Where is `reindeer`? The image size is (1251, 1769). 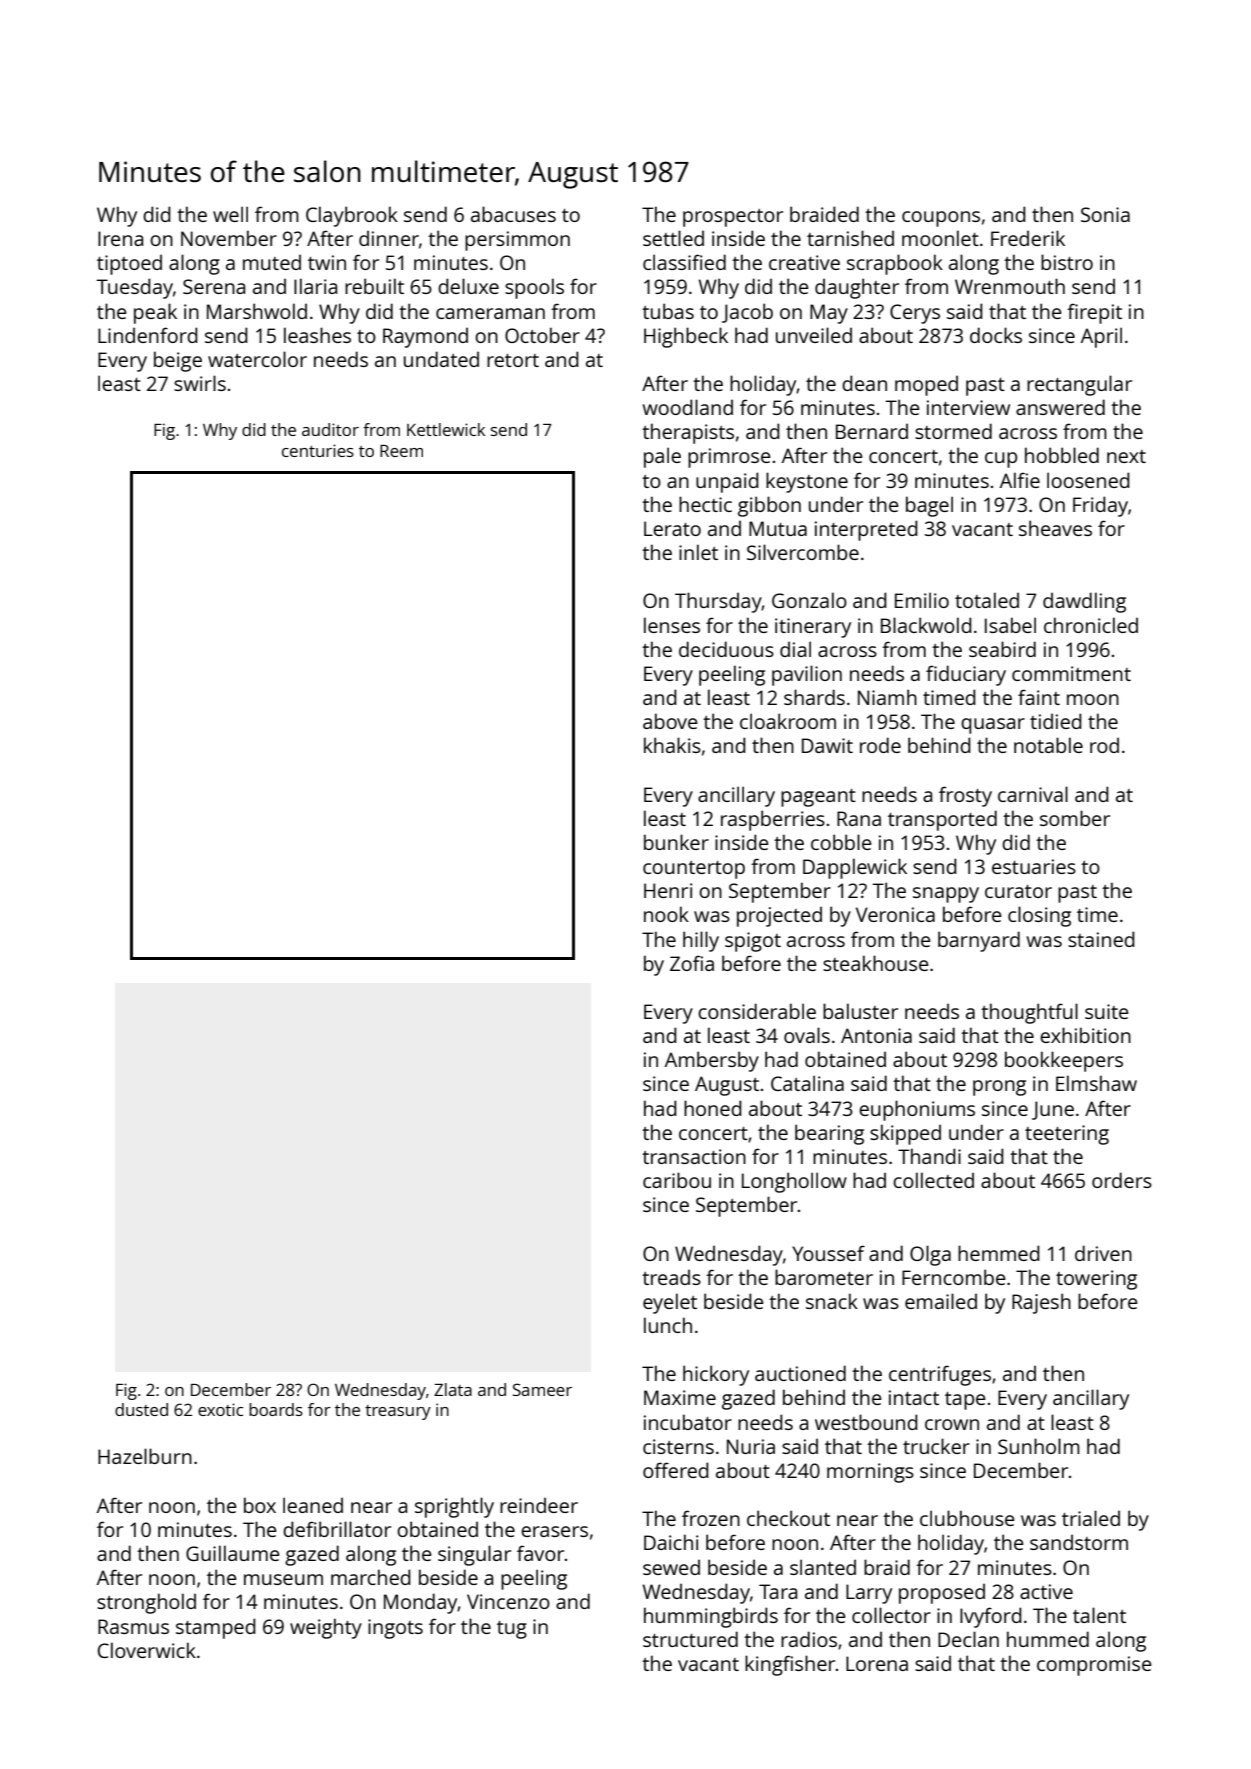
reindeer is located at coordinates (539, 1505).
